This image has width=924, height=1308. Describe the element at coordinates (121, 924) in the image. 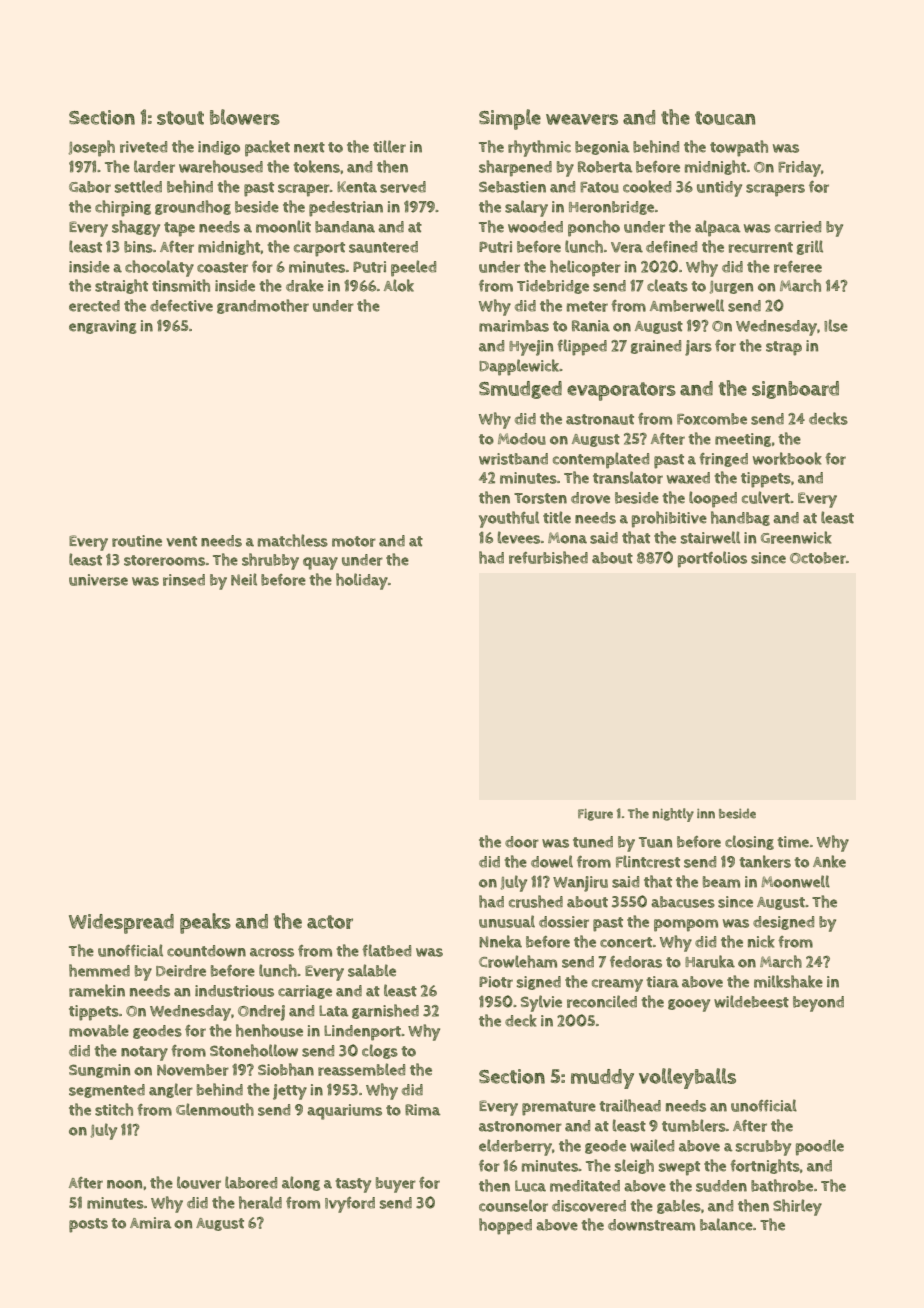

I see `Widespread` at that location.
